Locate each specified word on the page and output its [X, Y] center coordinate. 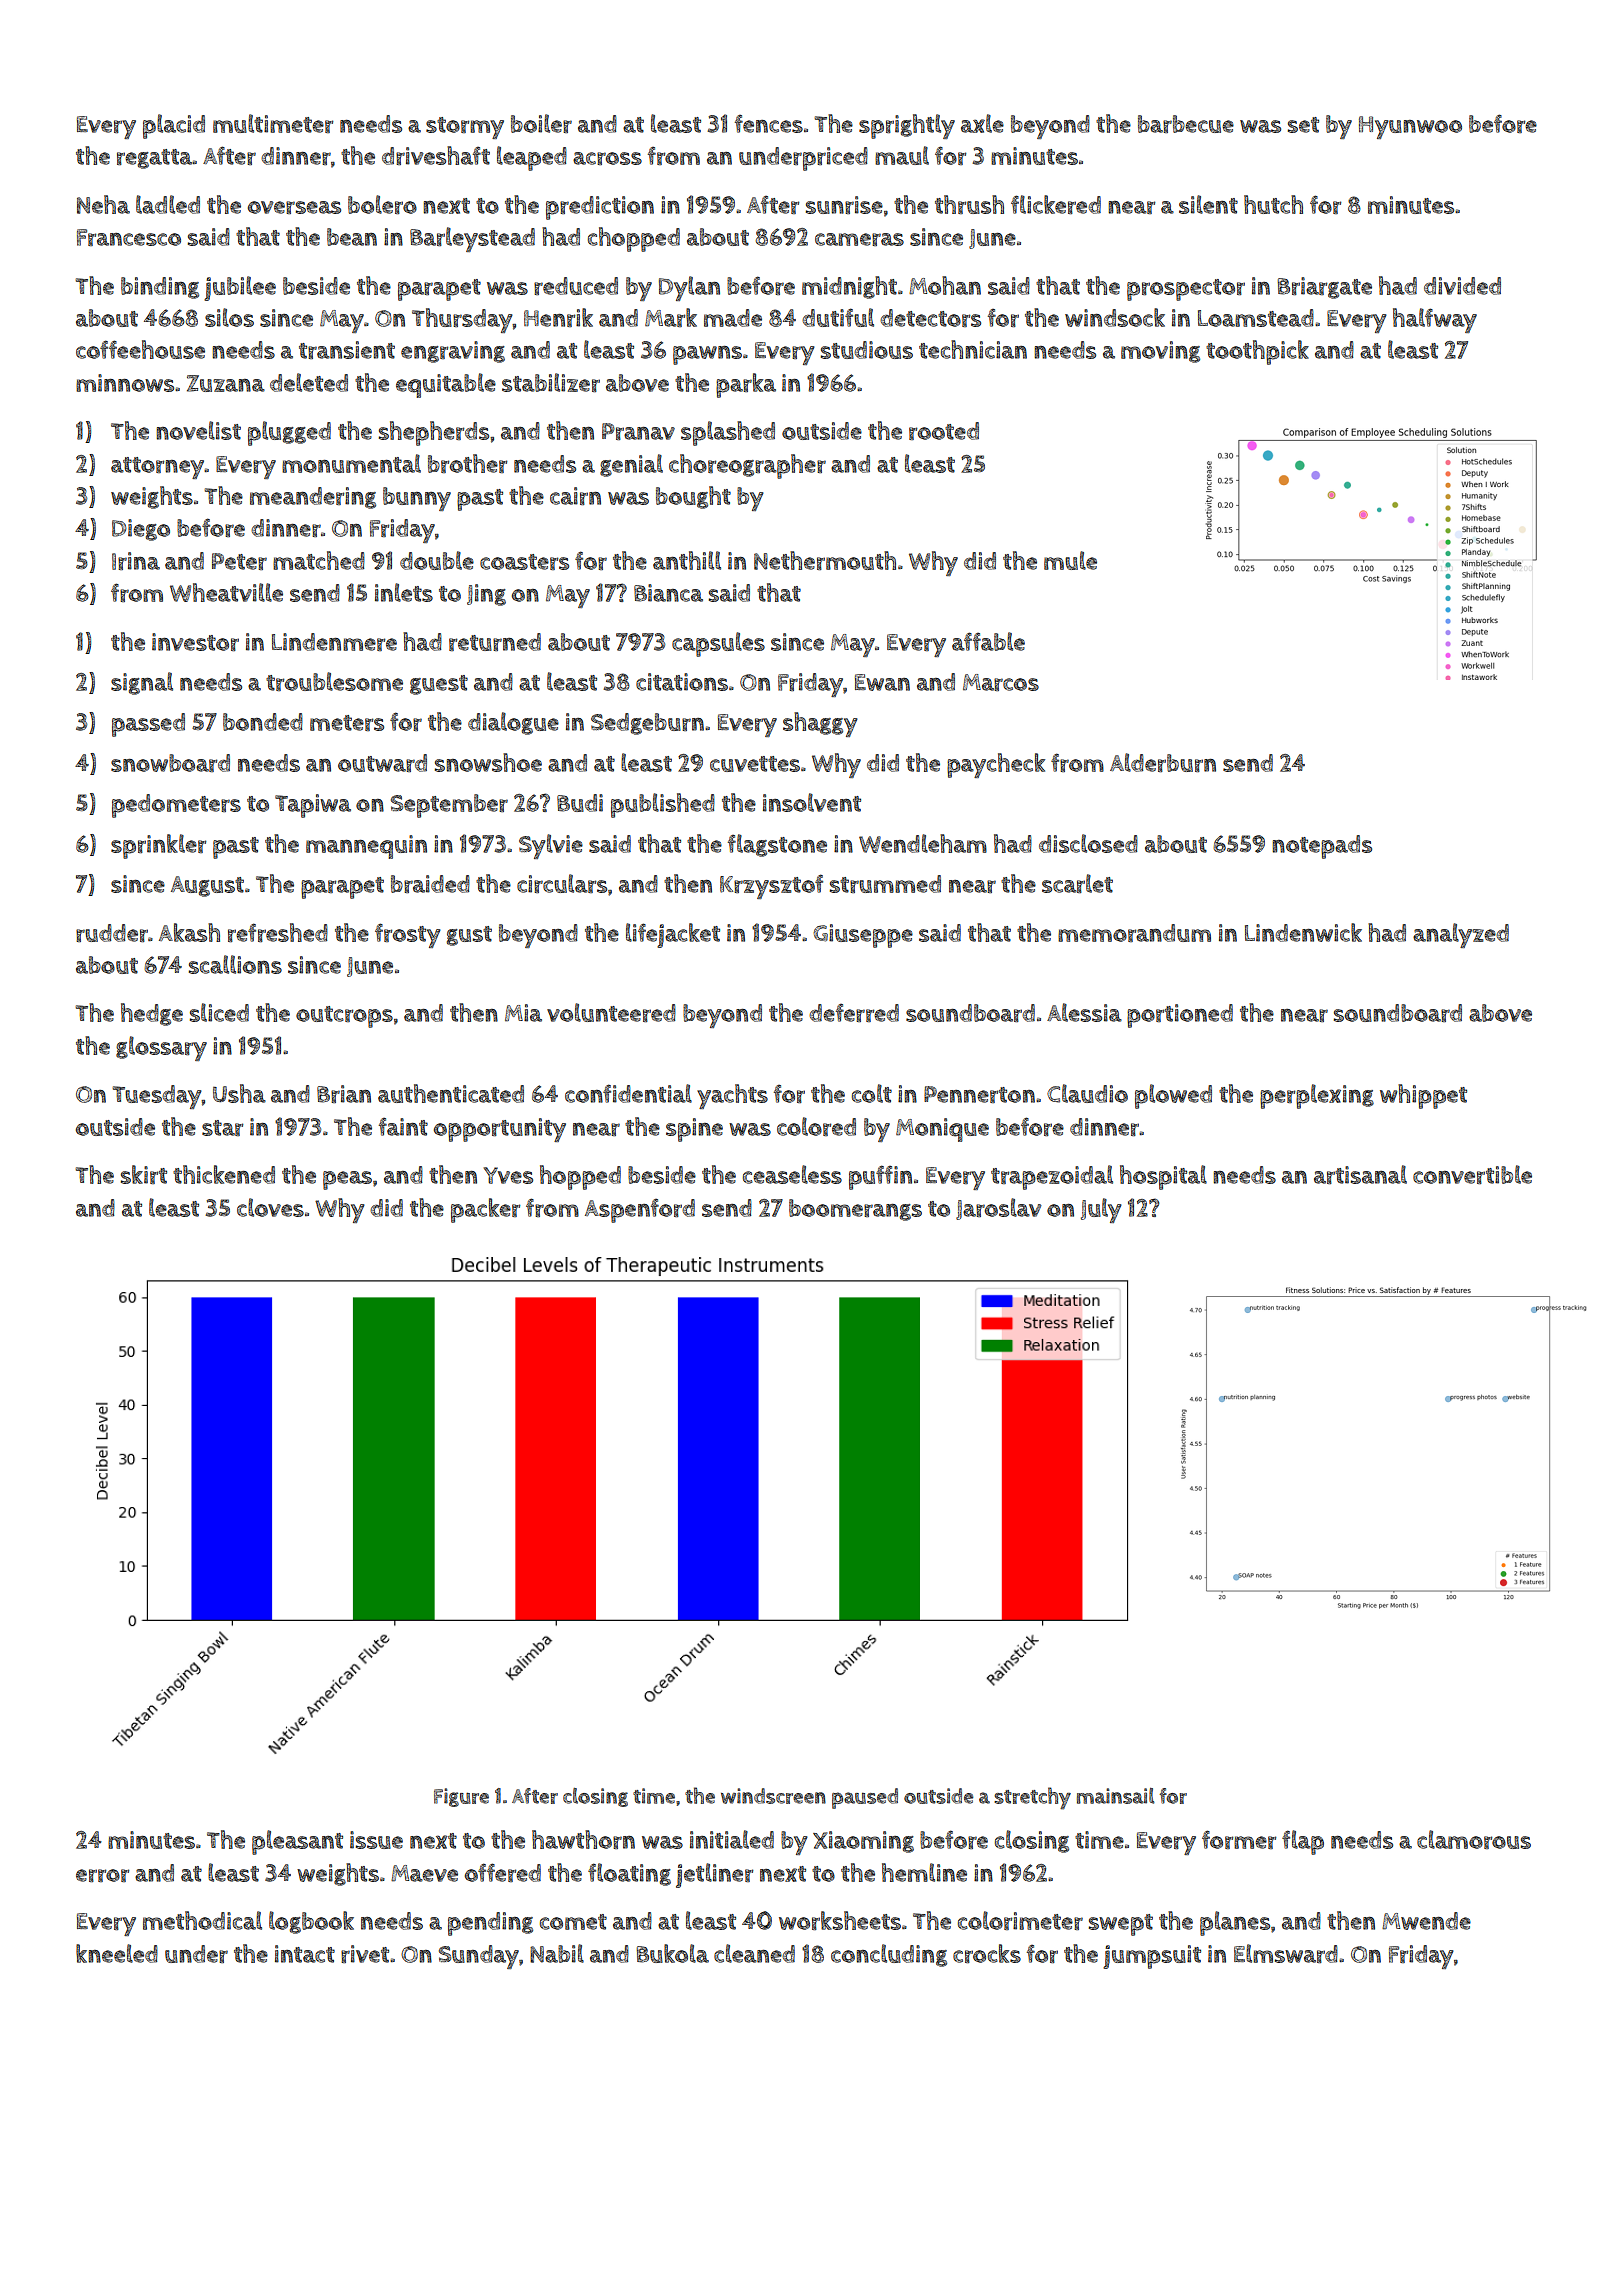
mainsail [1116, 1796]
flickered [1056, 204]
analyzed [1461, 935]
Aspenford [640, 1211]
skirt [144, 1174]
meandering [313, 498]
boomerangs [855, 1210]
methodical [202, 1920]
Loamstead [1256, 318]
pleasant [297, 1842]
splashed [728, 433]
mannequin [366, 847]
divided [1462, 286]
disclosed [1088, 843]
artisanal [1360, 1174]
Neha [103, 204]
